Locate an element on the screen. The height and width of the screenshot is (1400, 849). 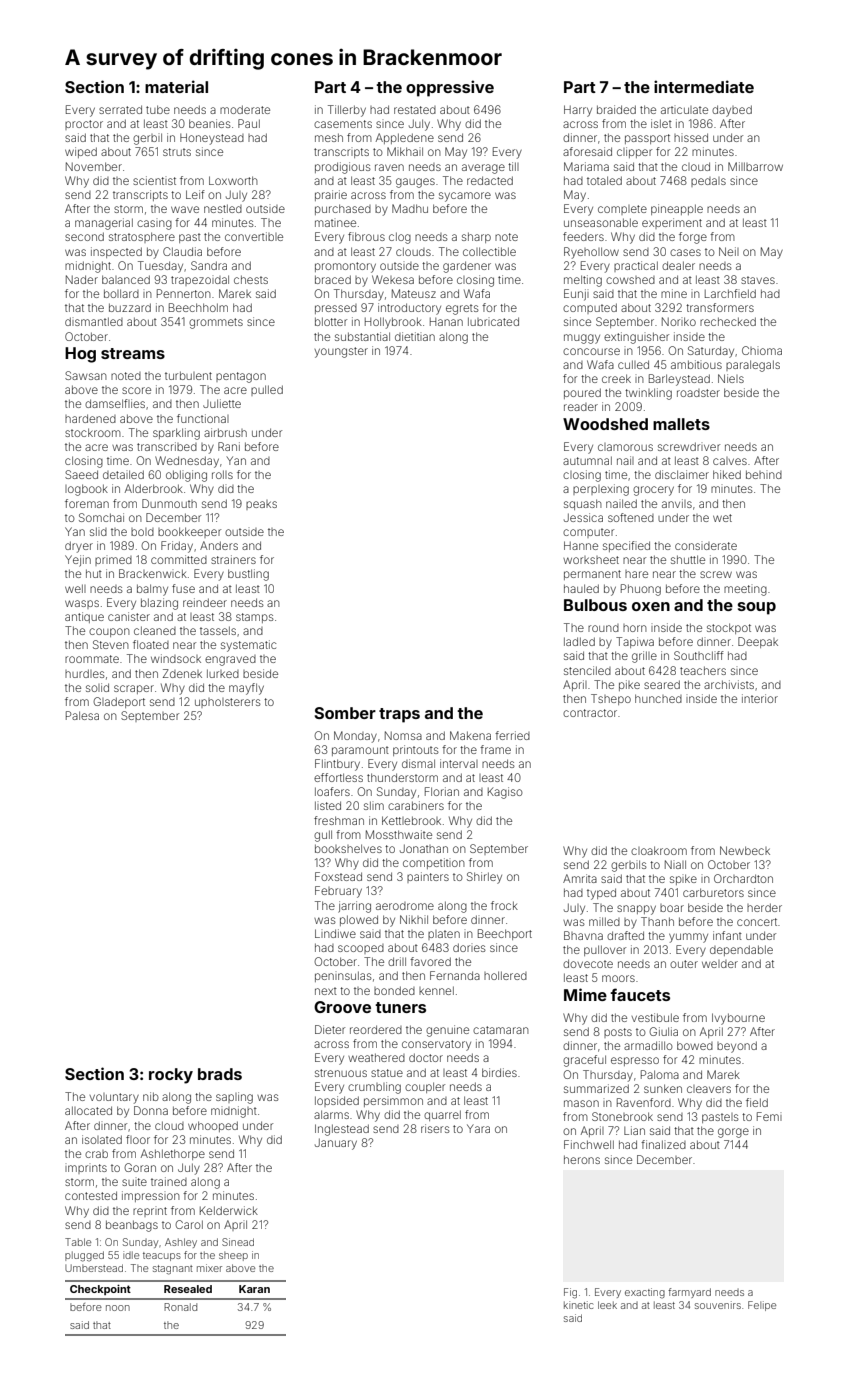
upholsterers is located at coordinates (228, 703).
